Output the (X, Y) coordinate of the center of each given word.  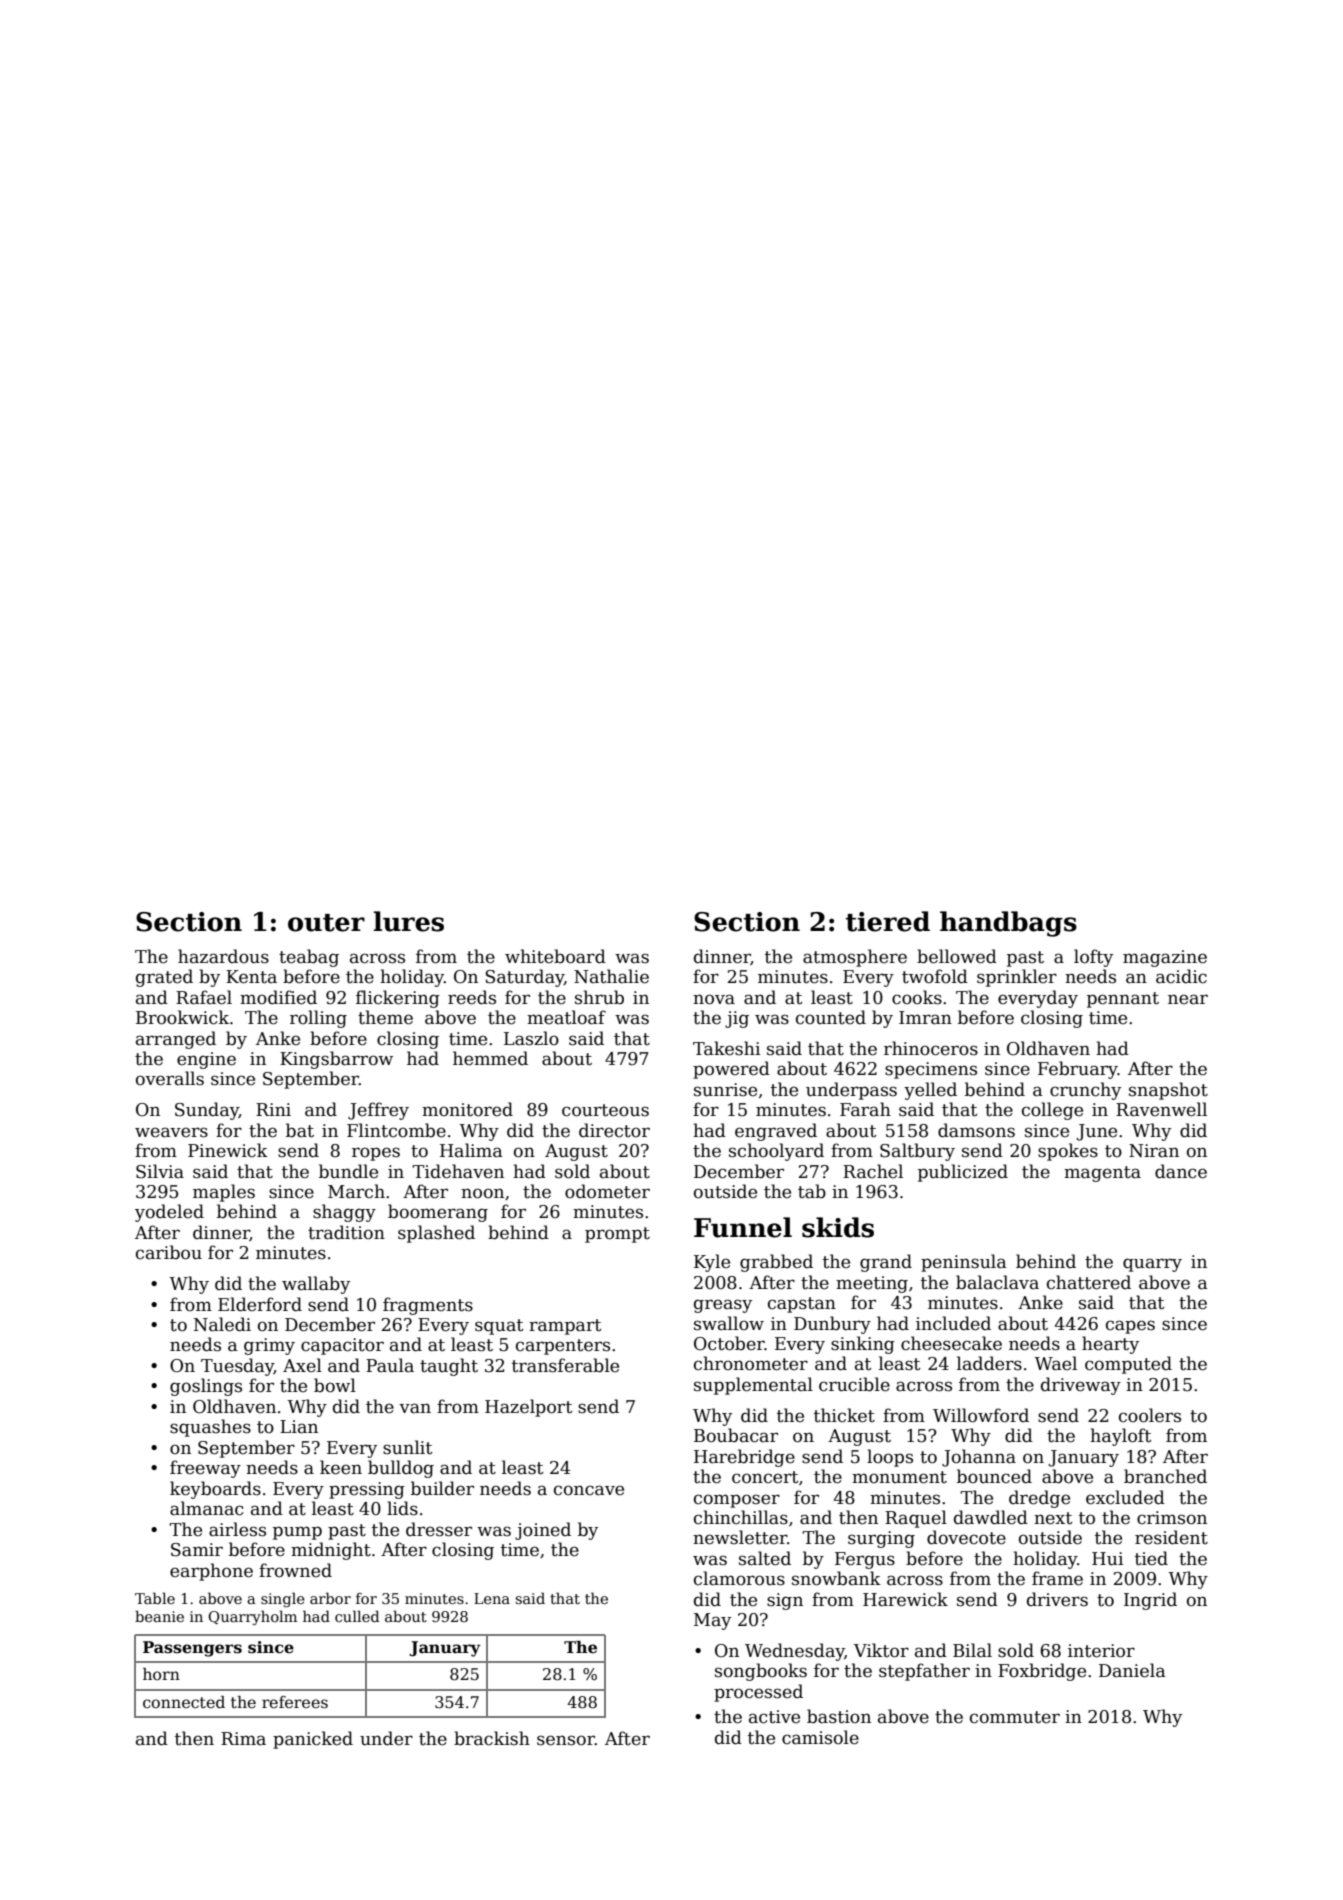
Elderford (260, 1304)
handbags (1008, 924)
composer (737, 1501)
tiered (888, 921)
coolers (1150, 1415)
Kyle (712, 1263)
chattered (1089, 1282)
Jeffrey (378, 1111)
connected (184, 1702)
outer (326, 923)
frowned (295, 1570)
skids (838, 1227)
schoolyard (776, 1152)
